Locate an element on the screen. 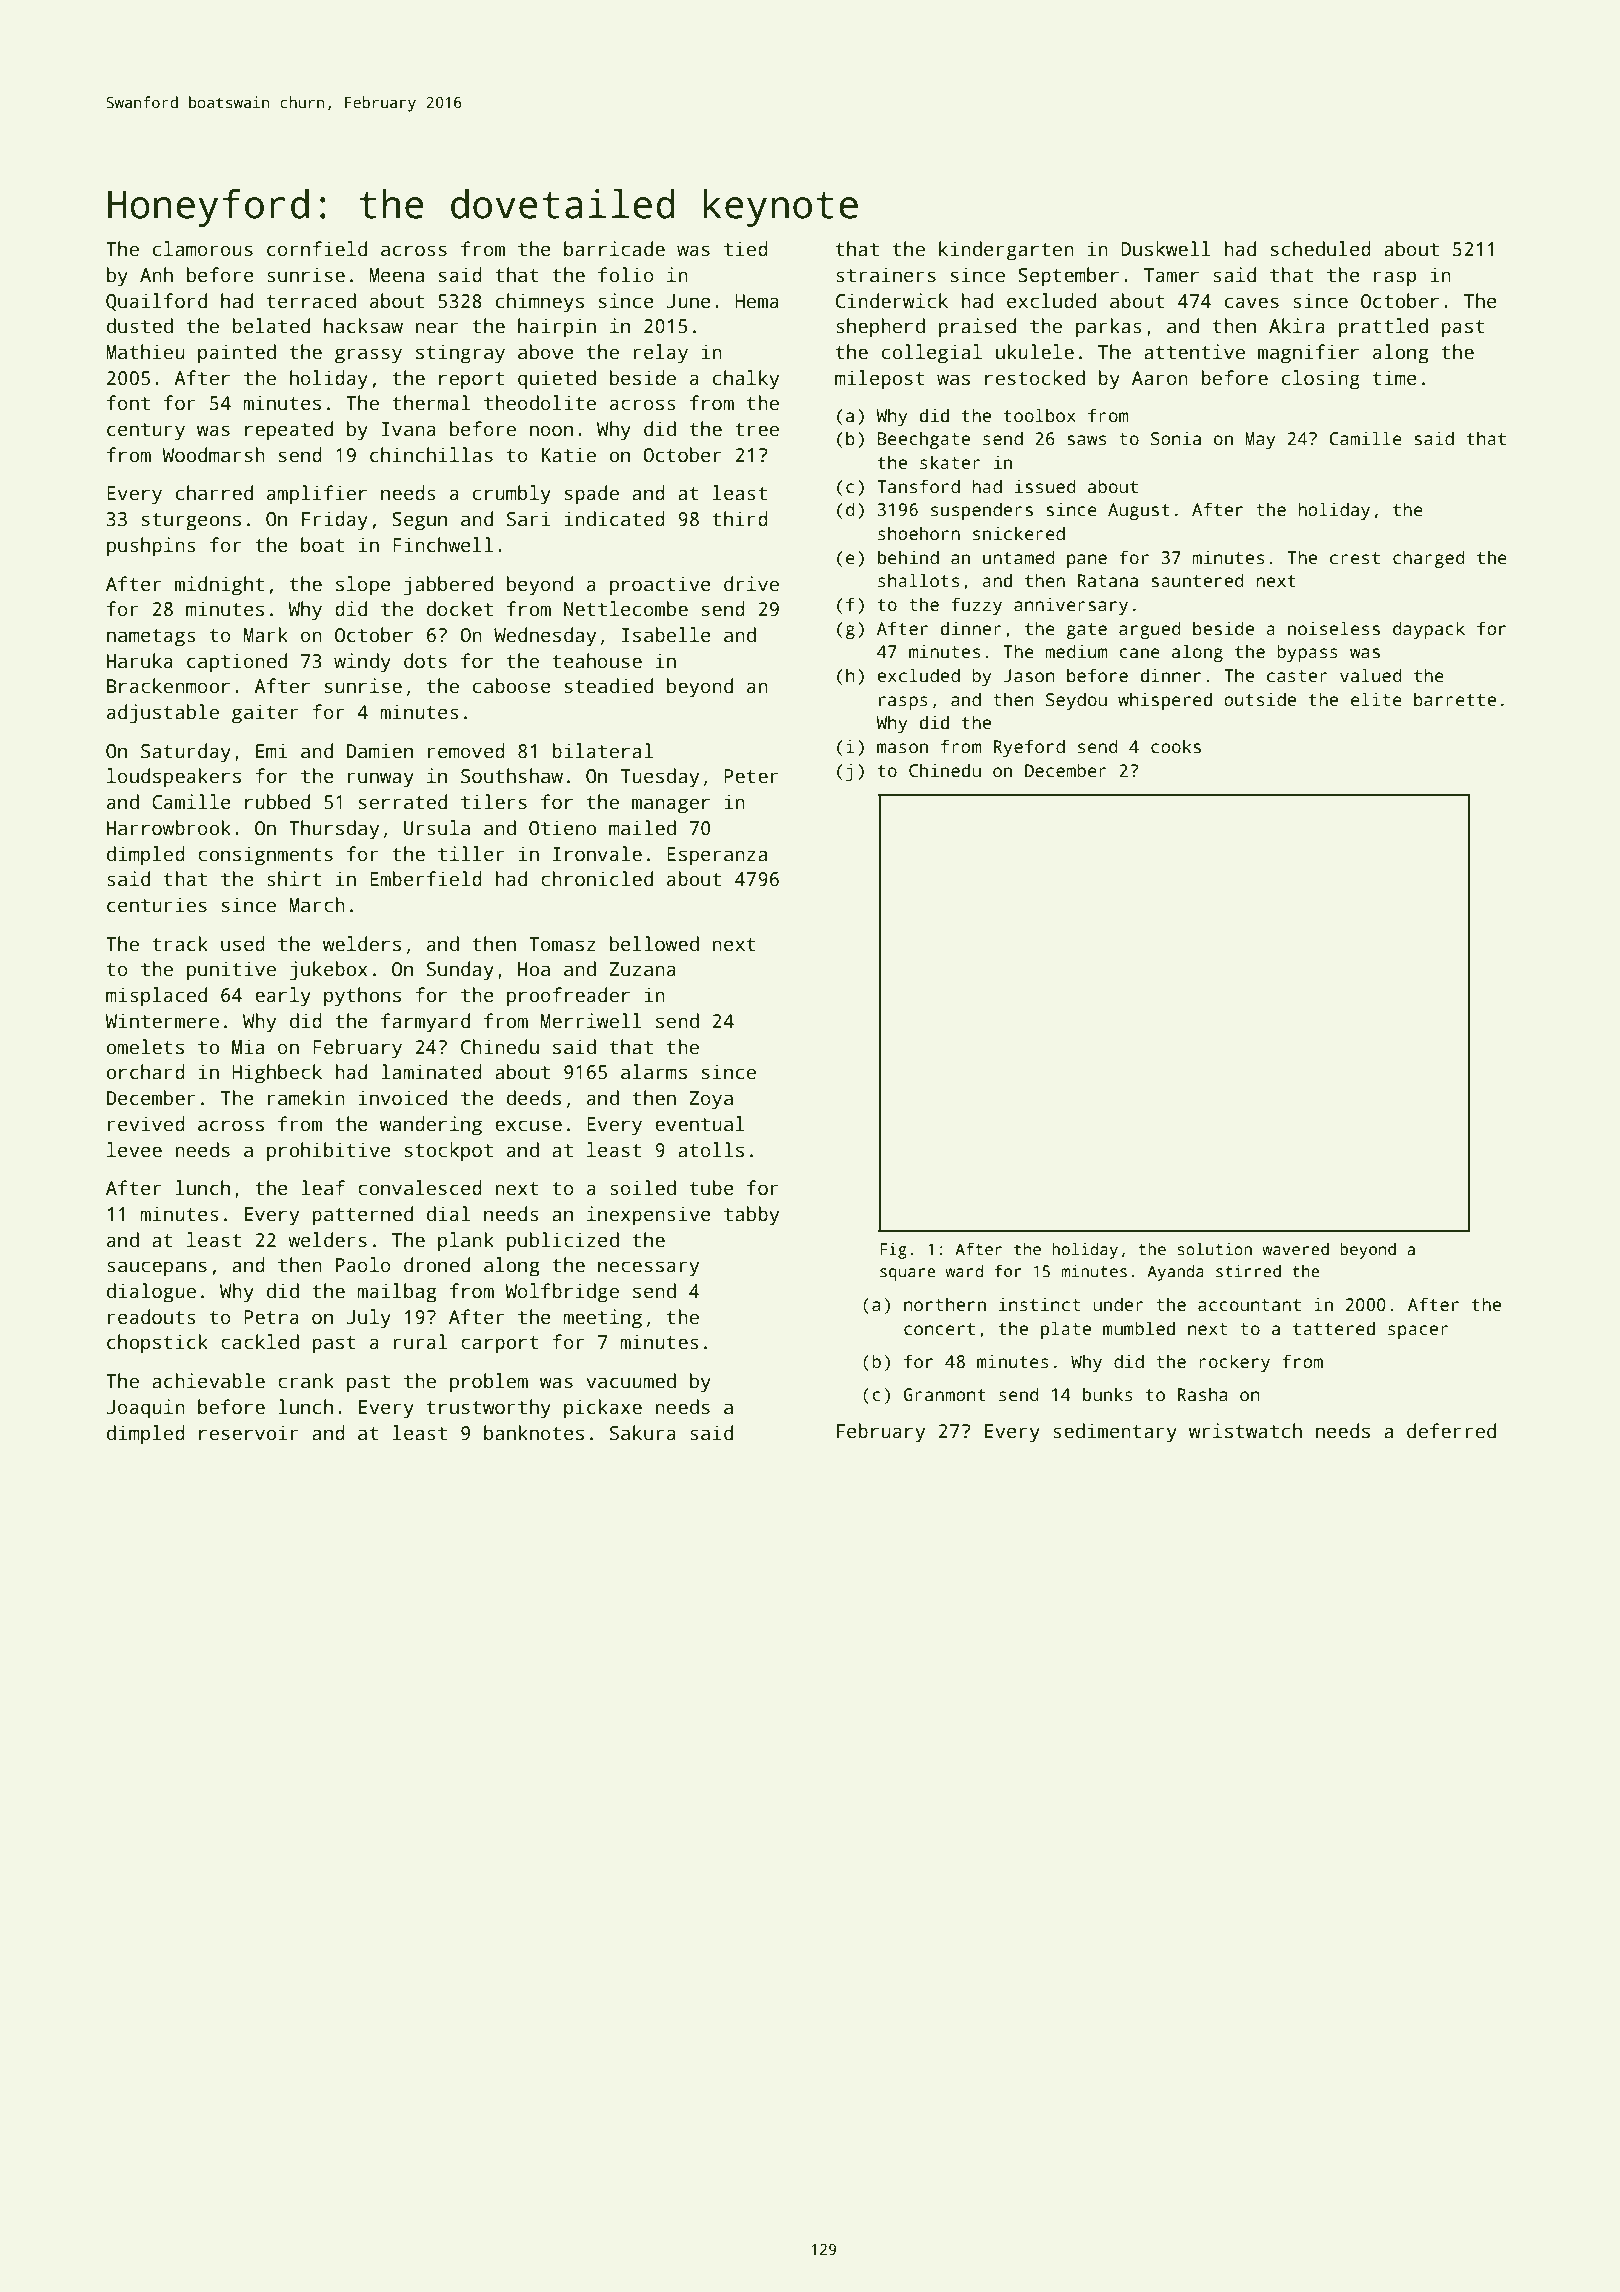 The image size is (1620, 2292). wavered is located at coordinates (1295, 1249).
